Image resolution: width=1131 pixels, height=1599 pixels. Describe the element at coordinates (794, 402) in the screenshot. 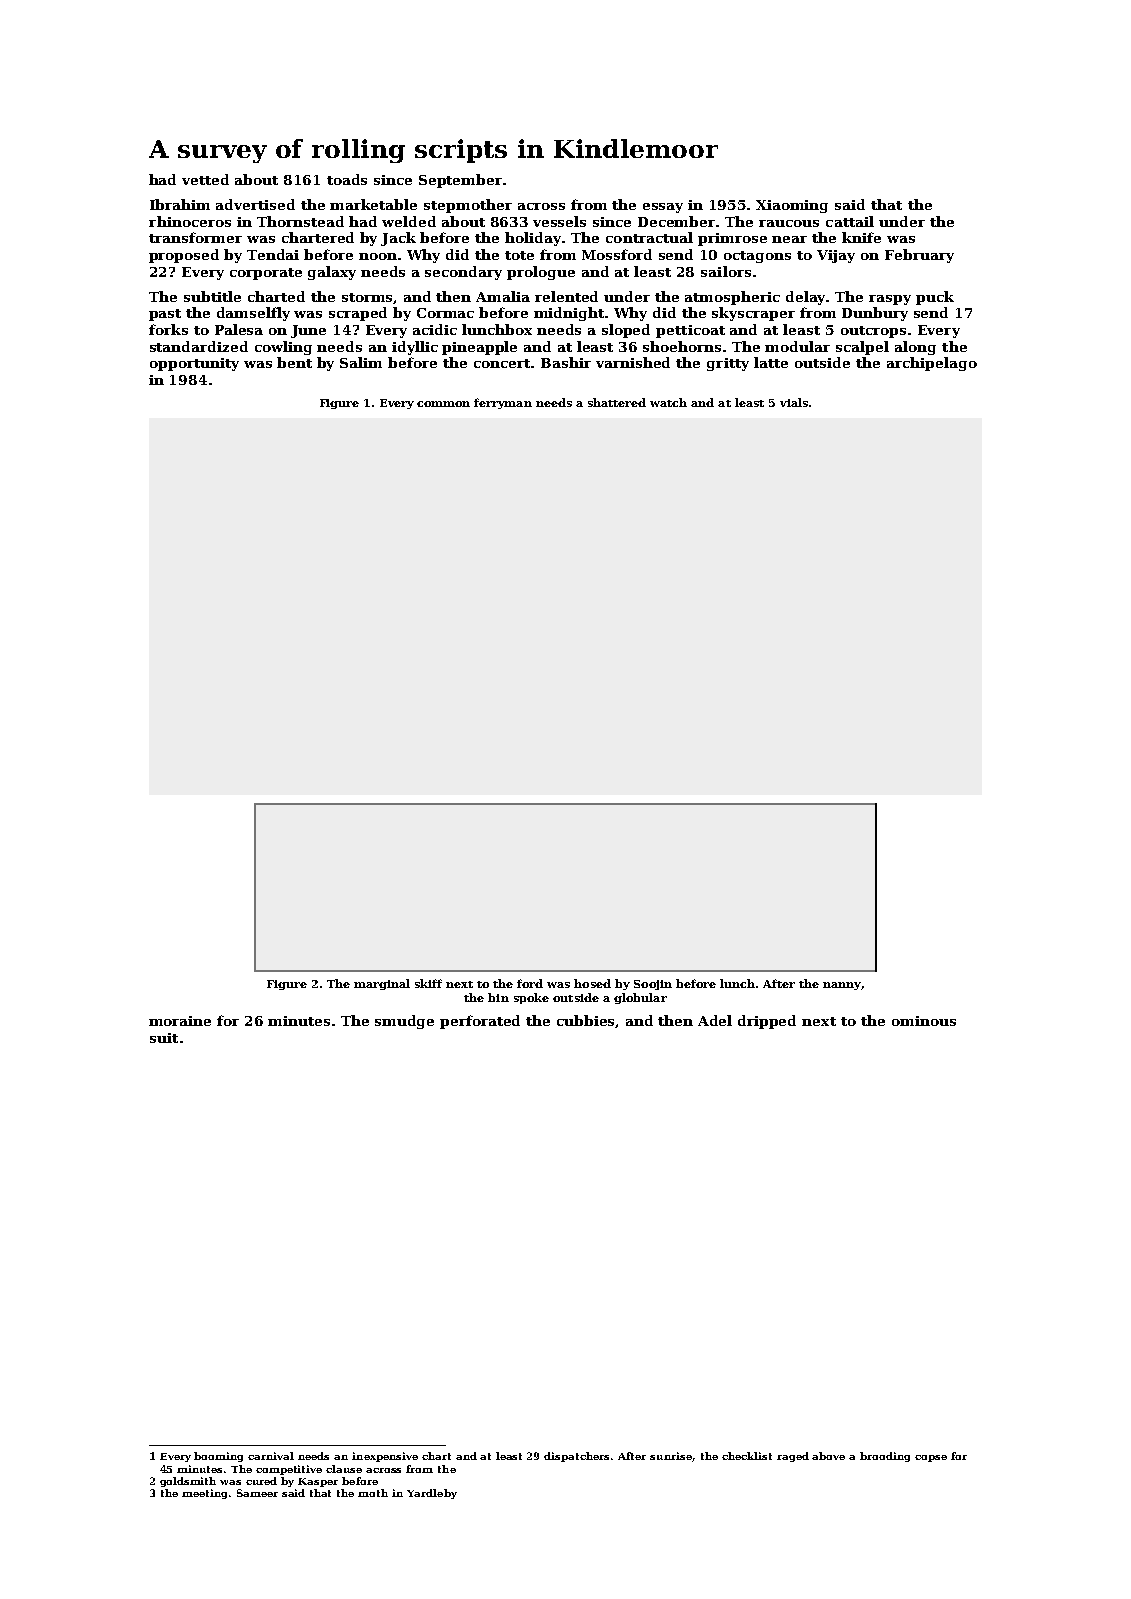

I see `vials` at that location.
